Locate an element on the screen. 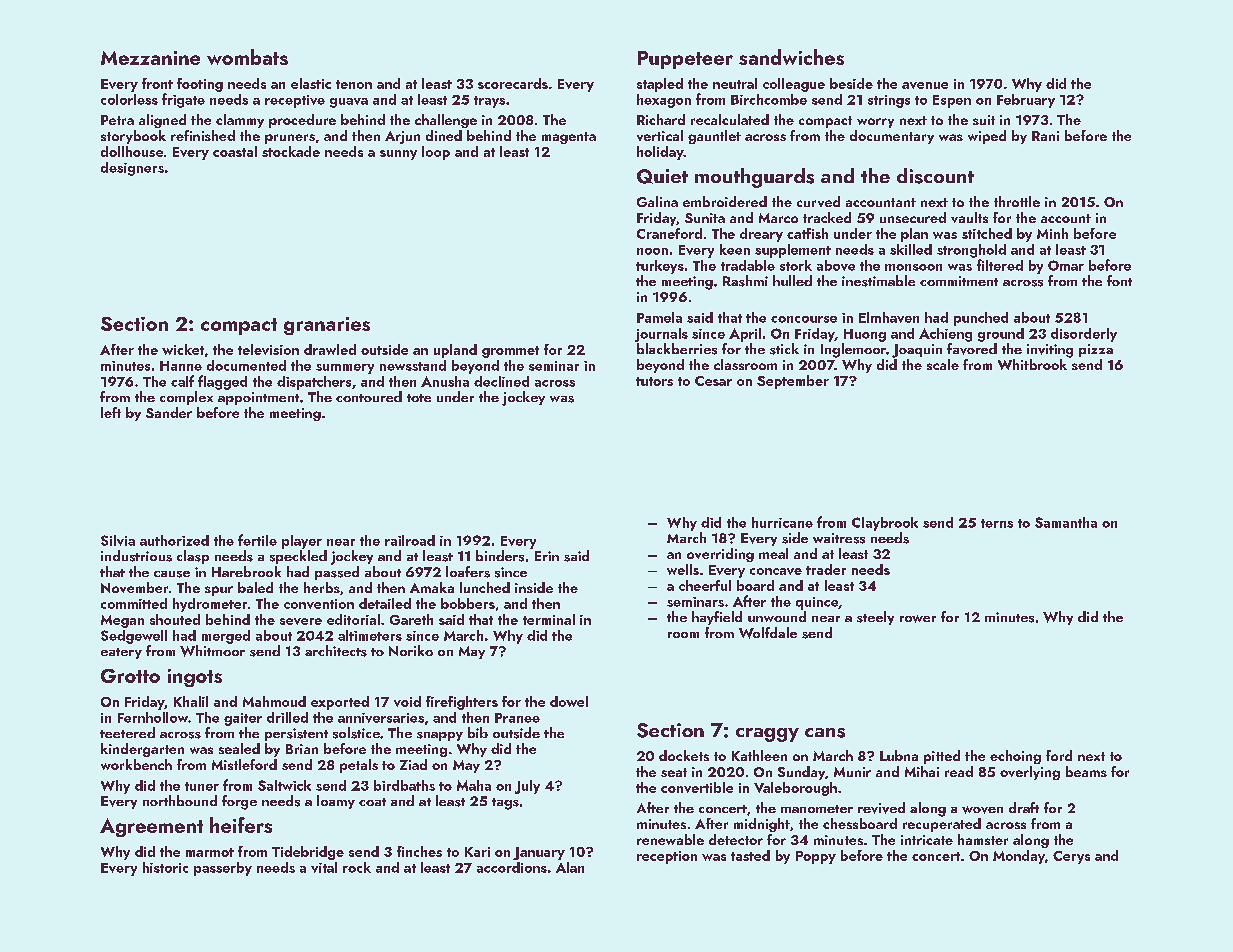  scorecards is located at coordinates (513, 83).
